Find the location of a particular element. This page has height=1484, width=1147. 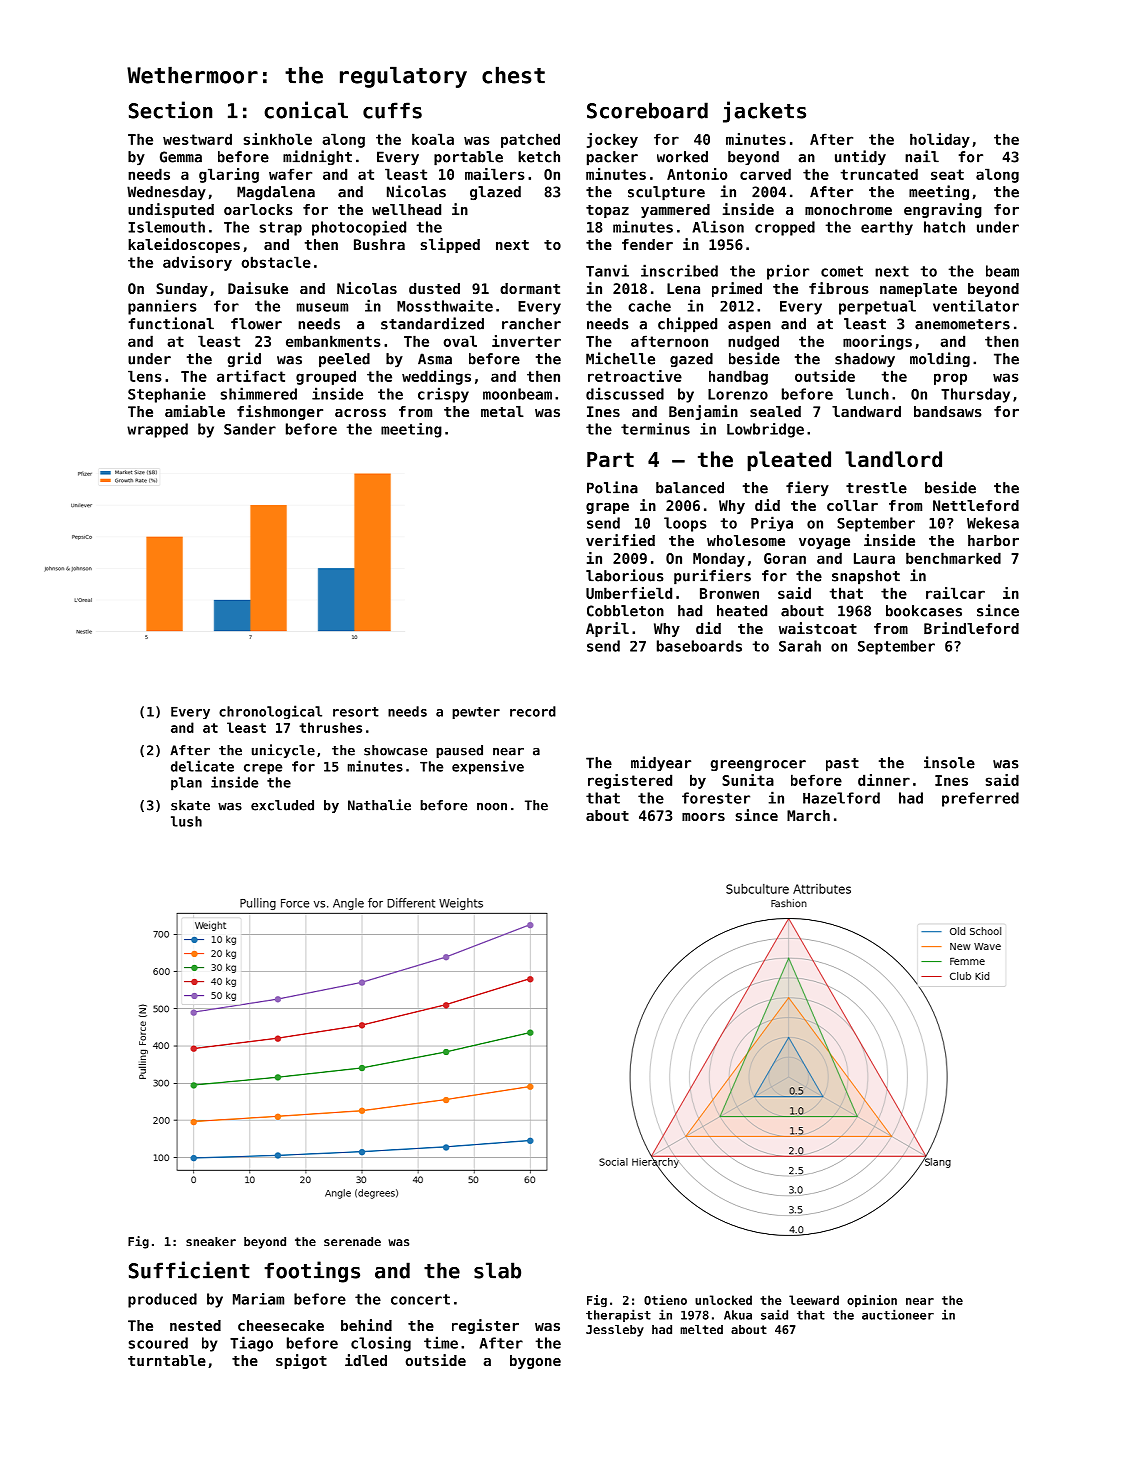

leeward is located at coordinates (814, 1300).
